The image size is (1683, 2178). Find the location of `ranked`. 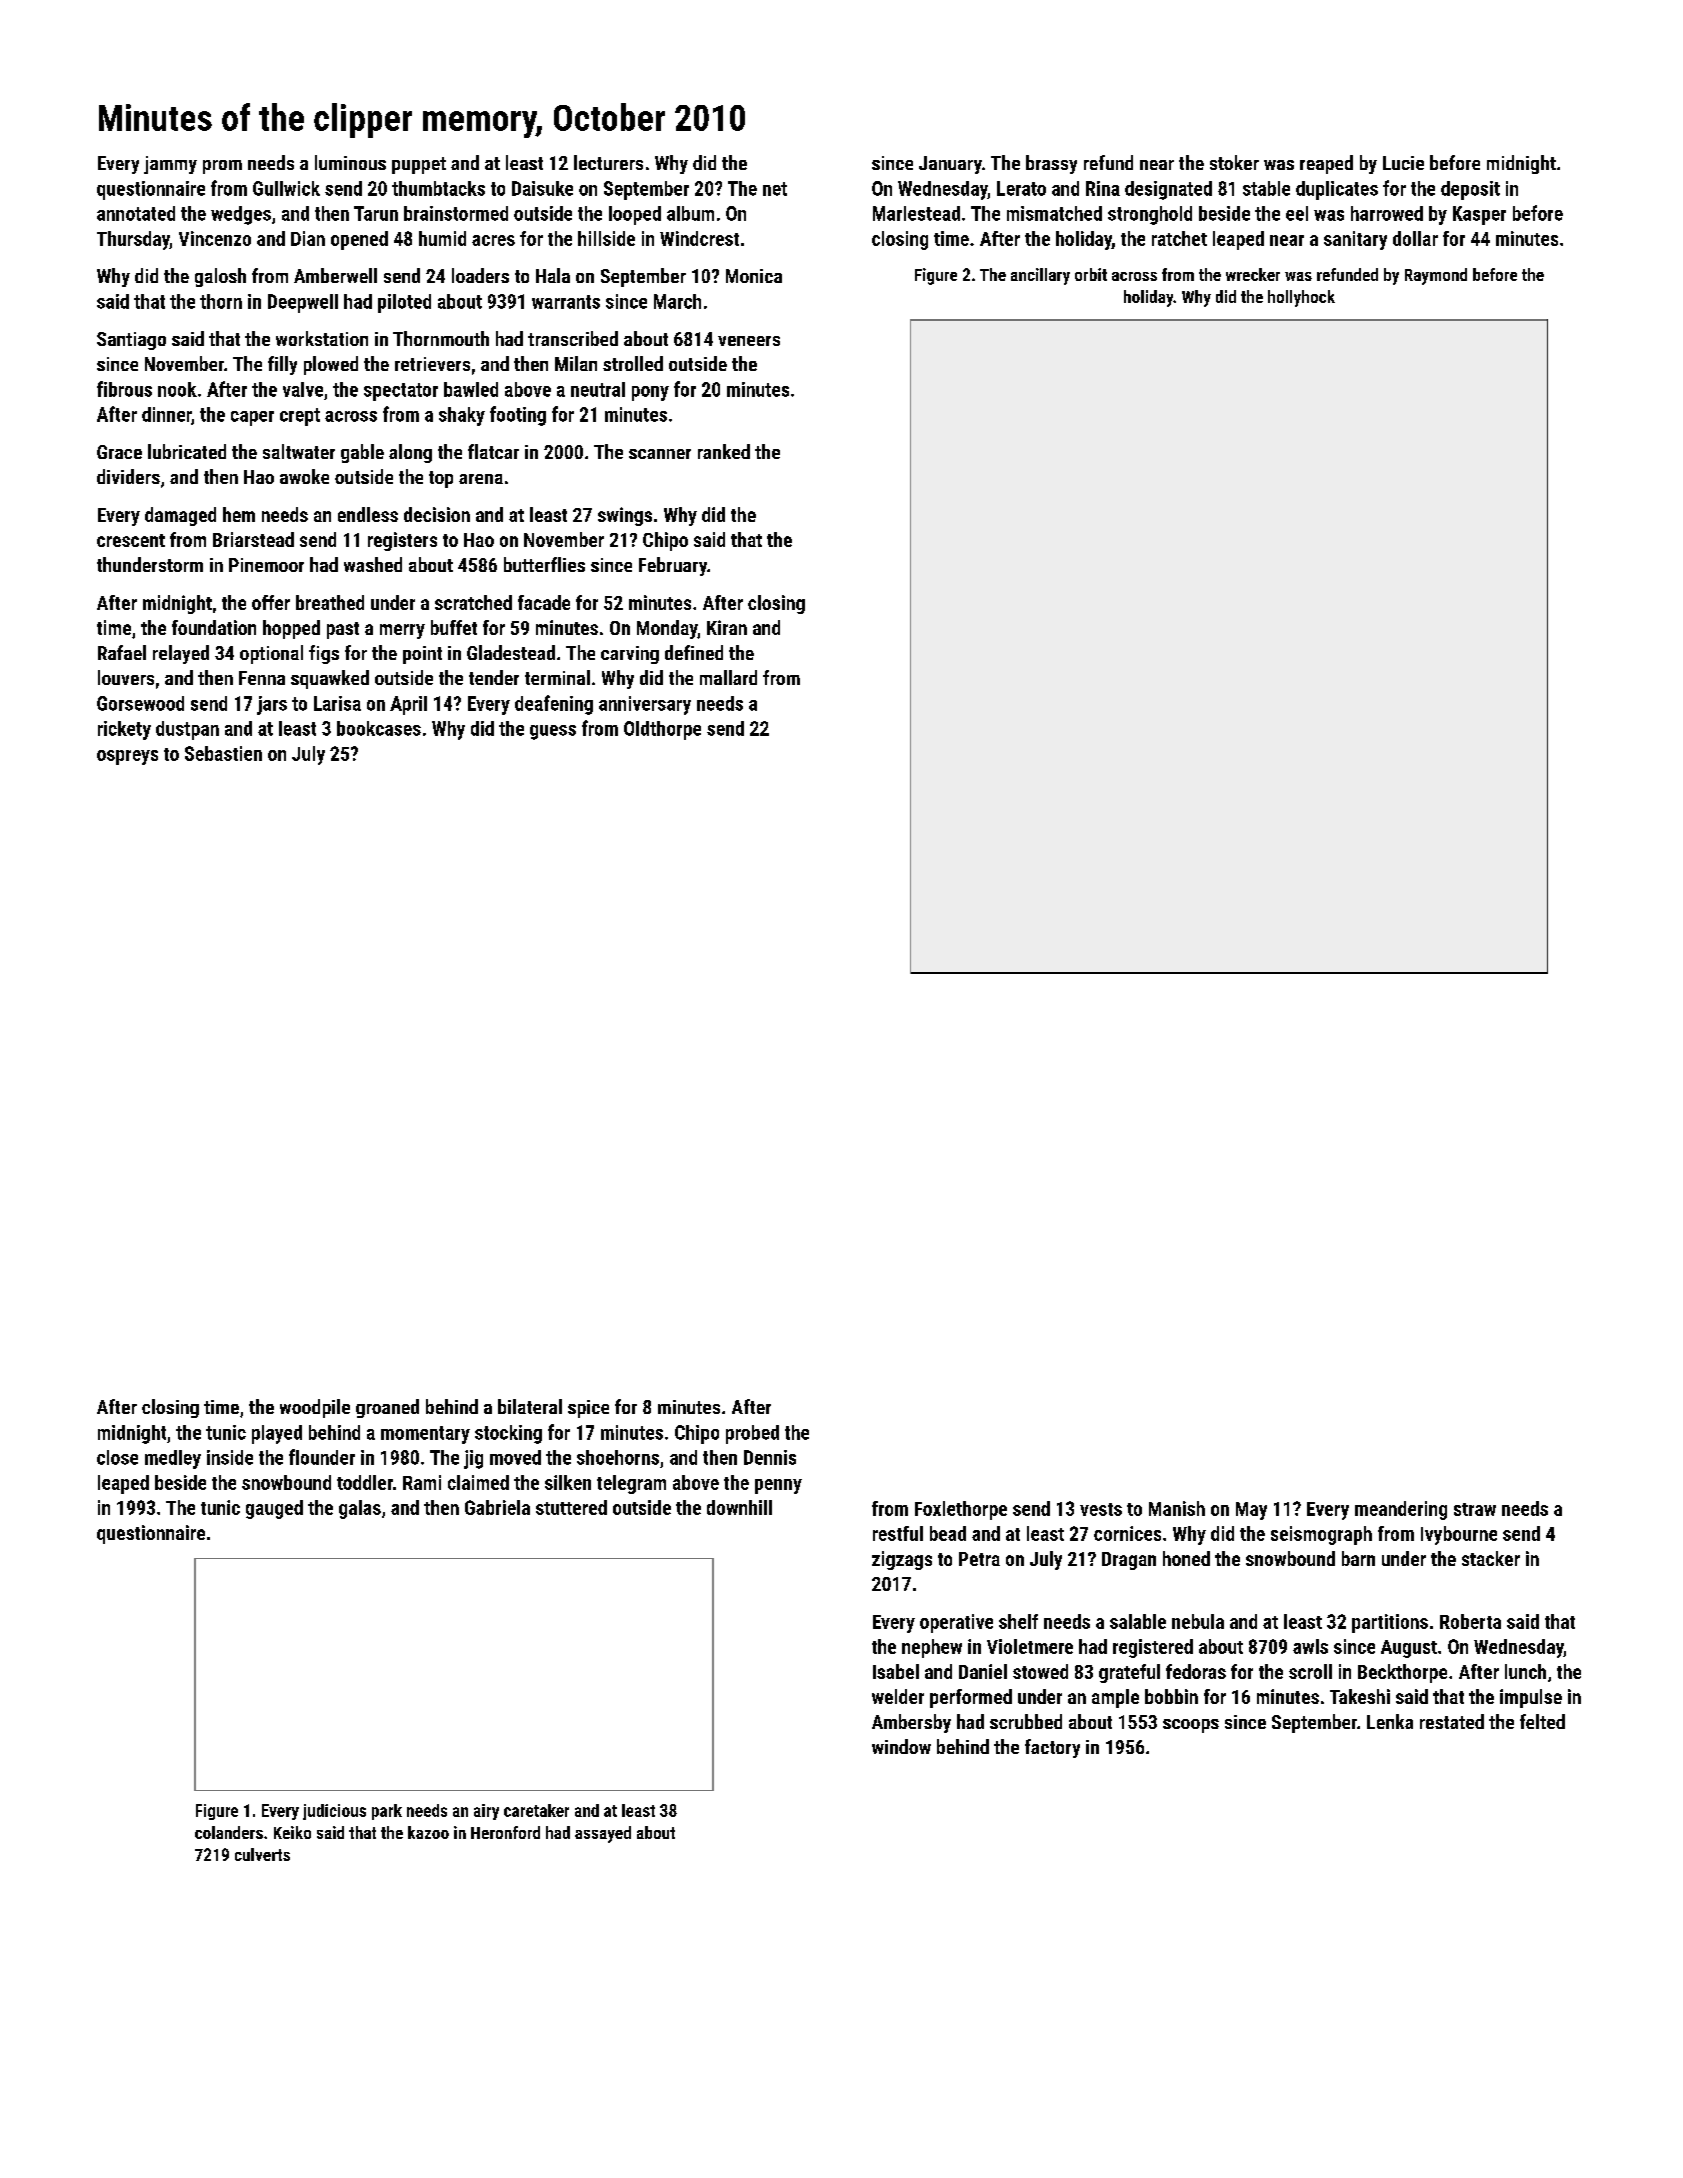

ranked is located at coordinates (724, 451).
